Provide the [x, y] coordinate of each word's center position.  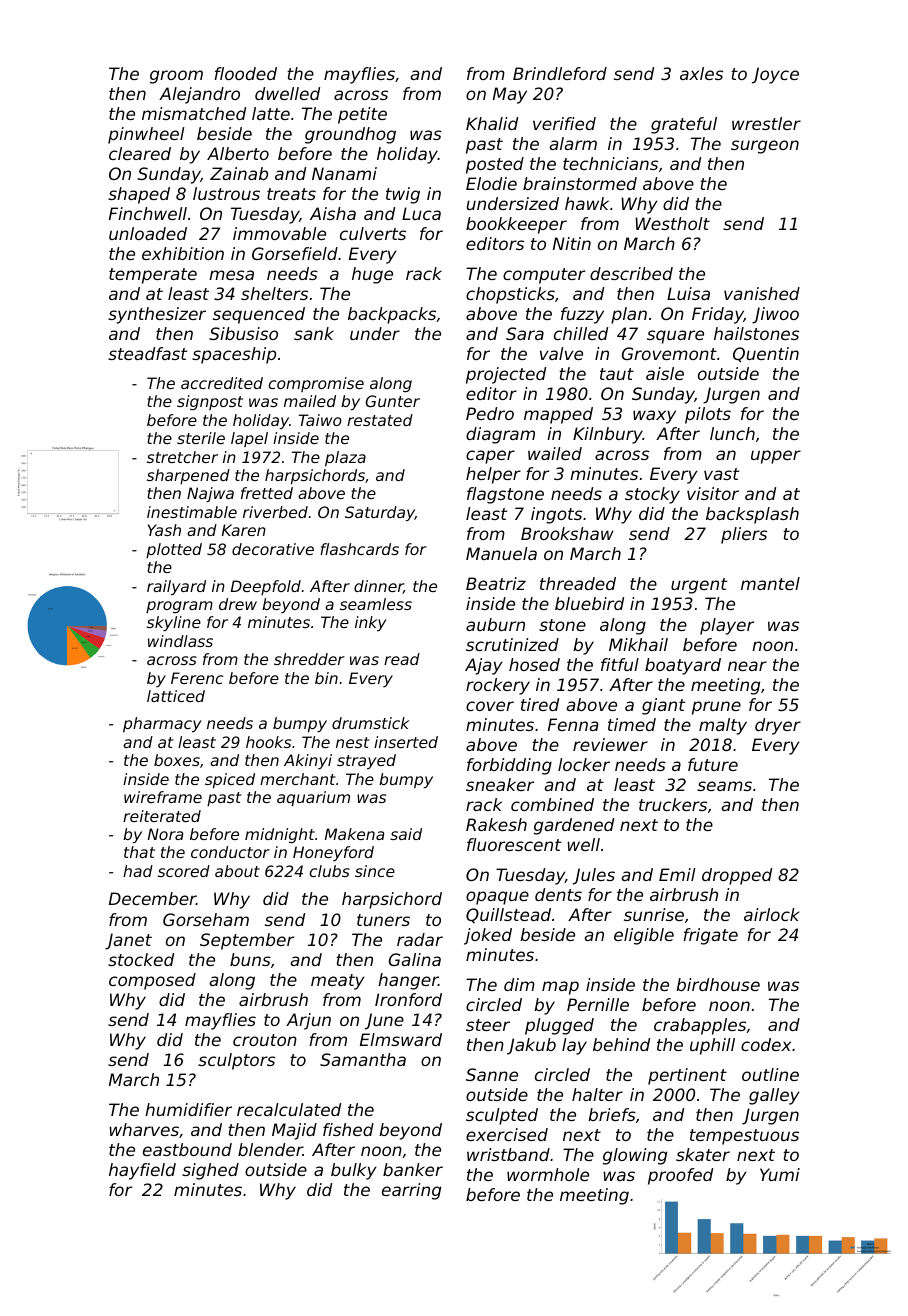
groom [176, 77]
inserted [406, 742]
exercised [507, 1134]
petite [362, 115]
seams [724, 786]
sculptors [236, 1061]
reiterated [162, 816]
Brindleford [560, 73]
